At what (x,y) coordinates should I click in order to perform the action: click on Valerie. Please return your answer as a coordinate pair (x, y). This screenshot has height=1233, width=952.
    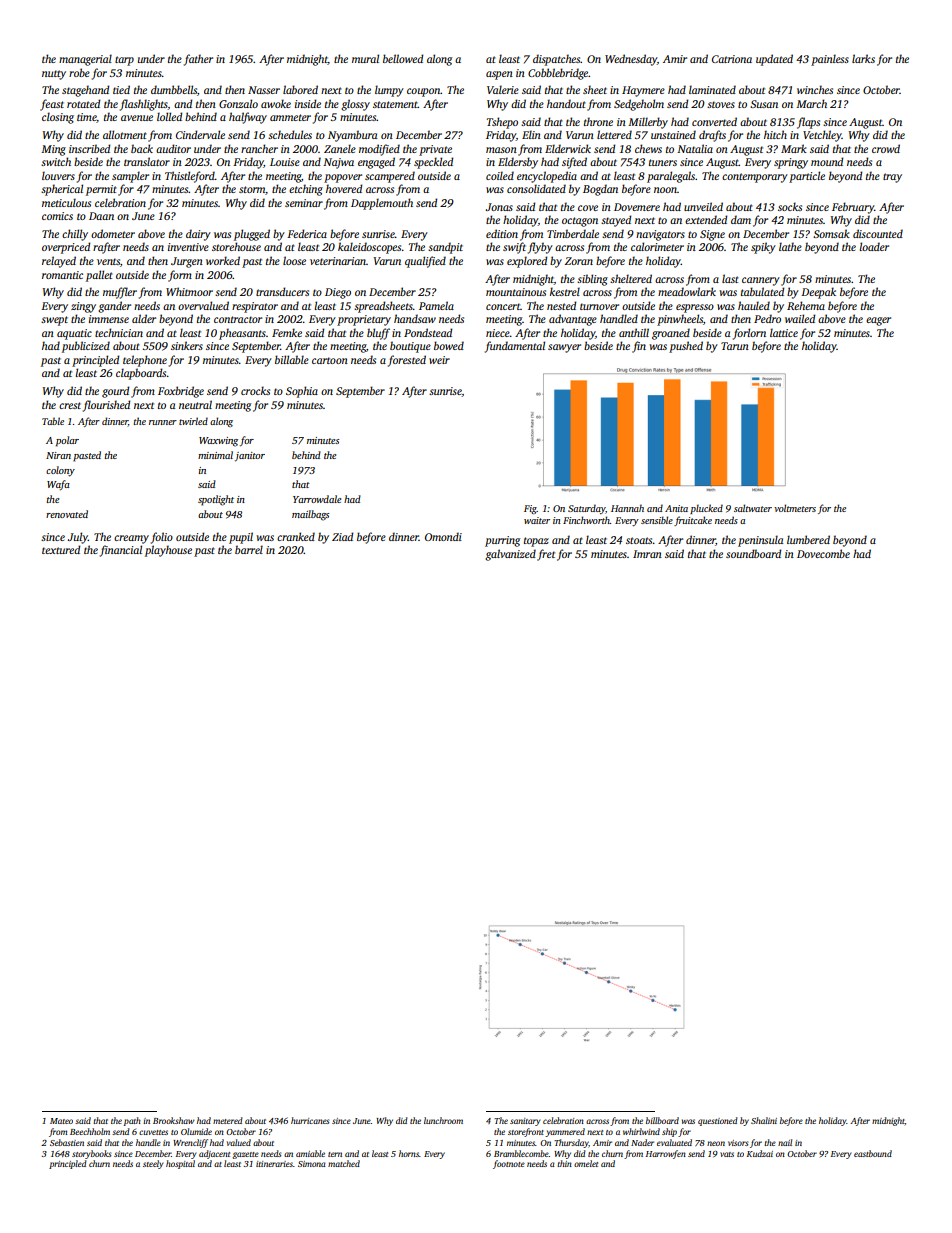
    Looking at the image, I should click on (503, 89).
